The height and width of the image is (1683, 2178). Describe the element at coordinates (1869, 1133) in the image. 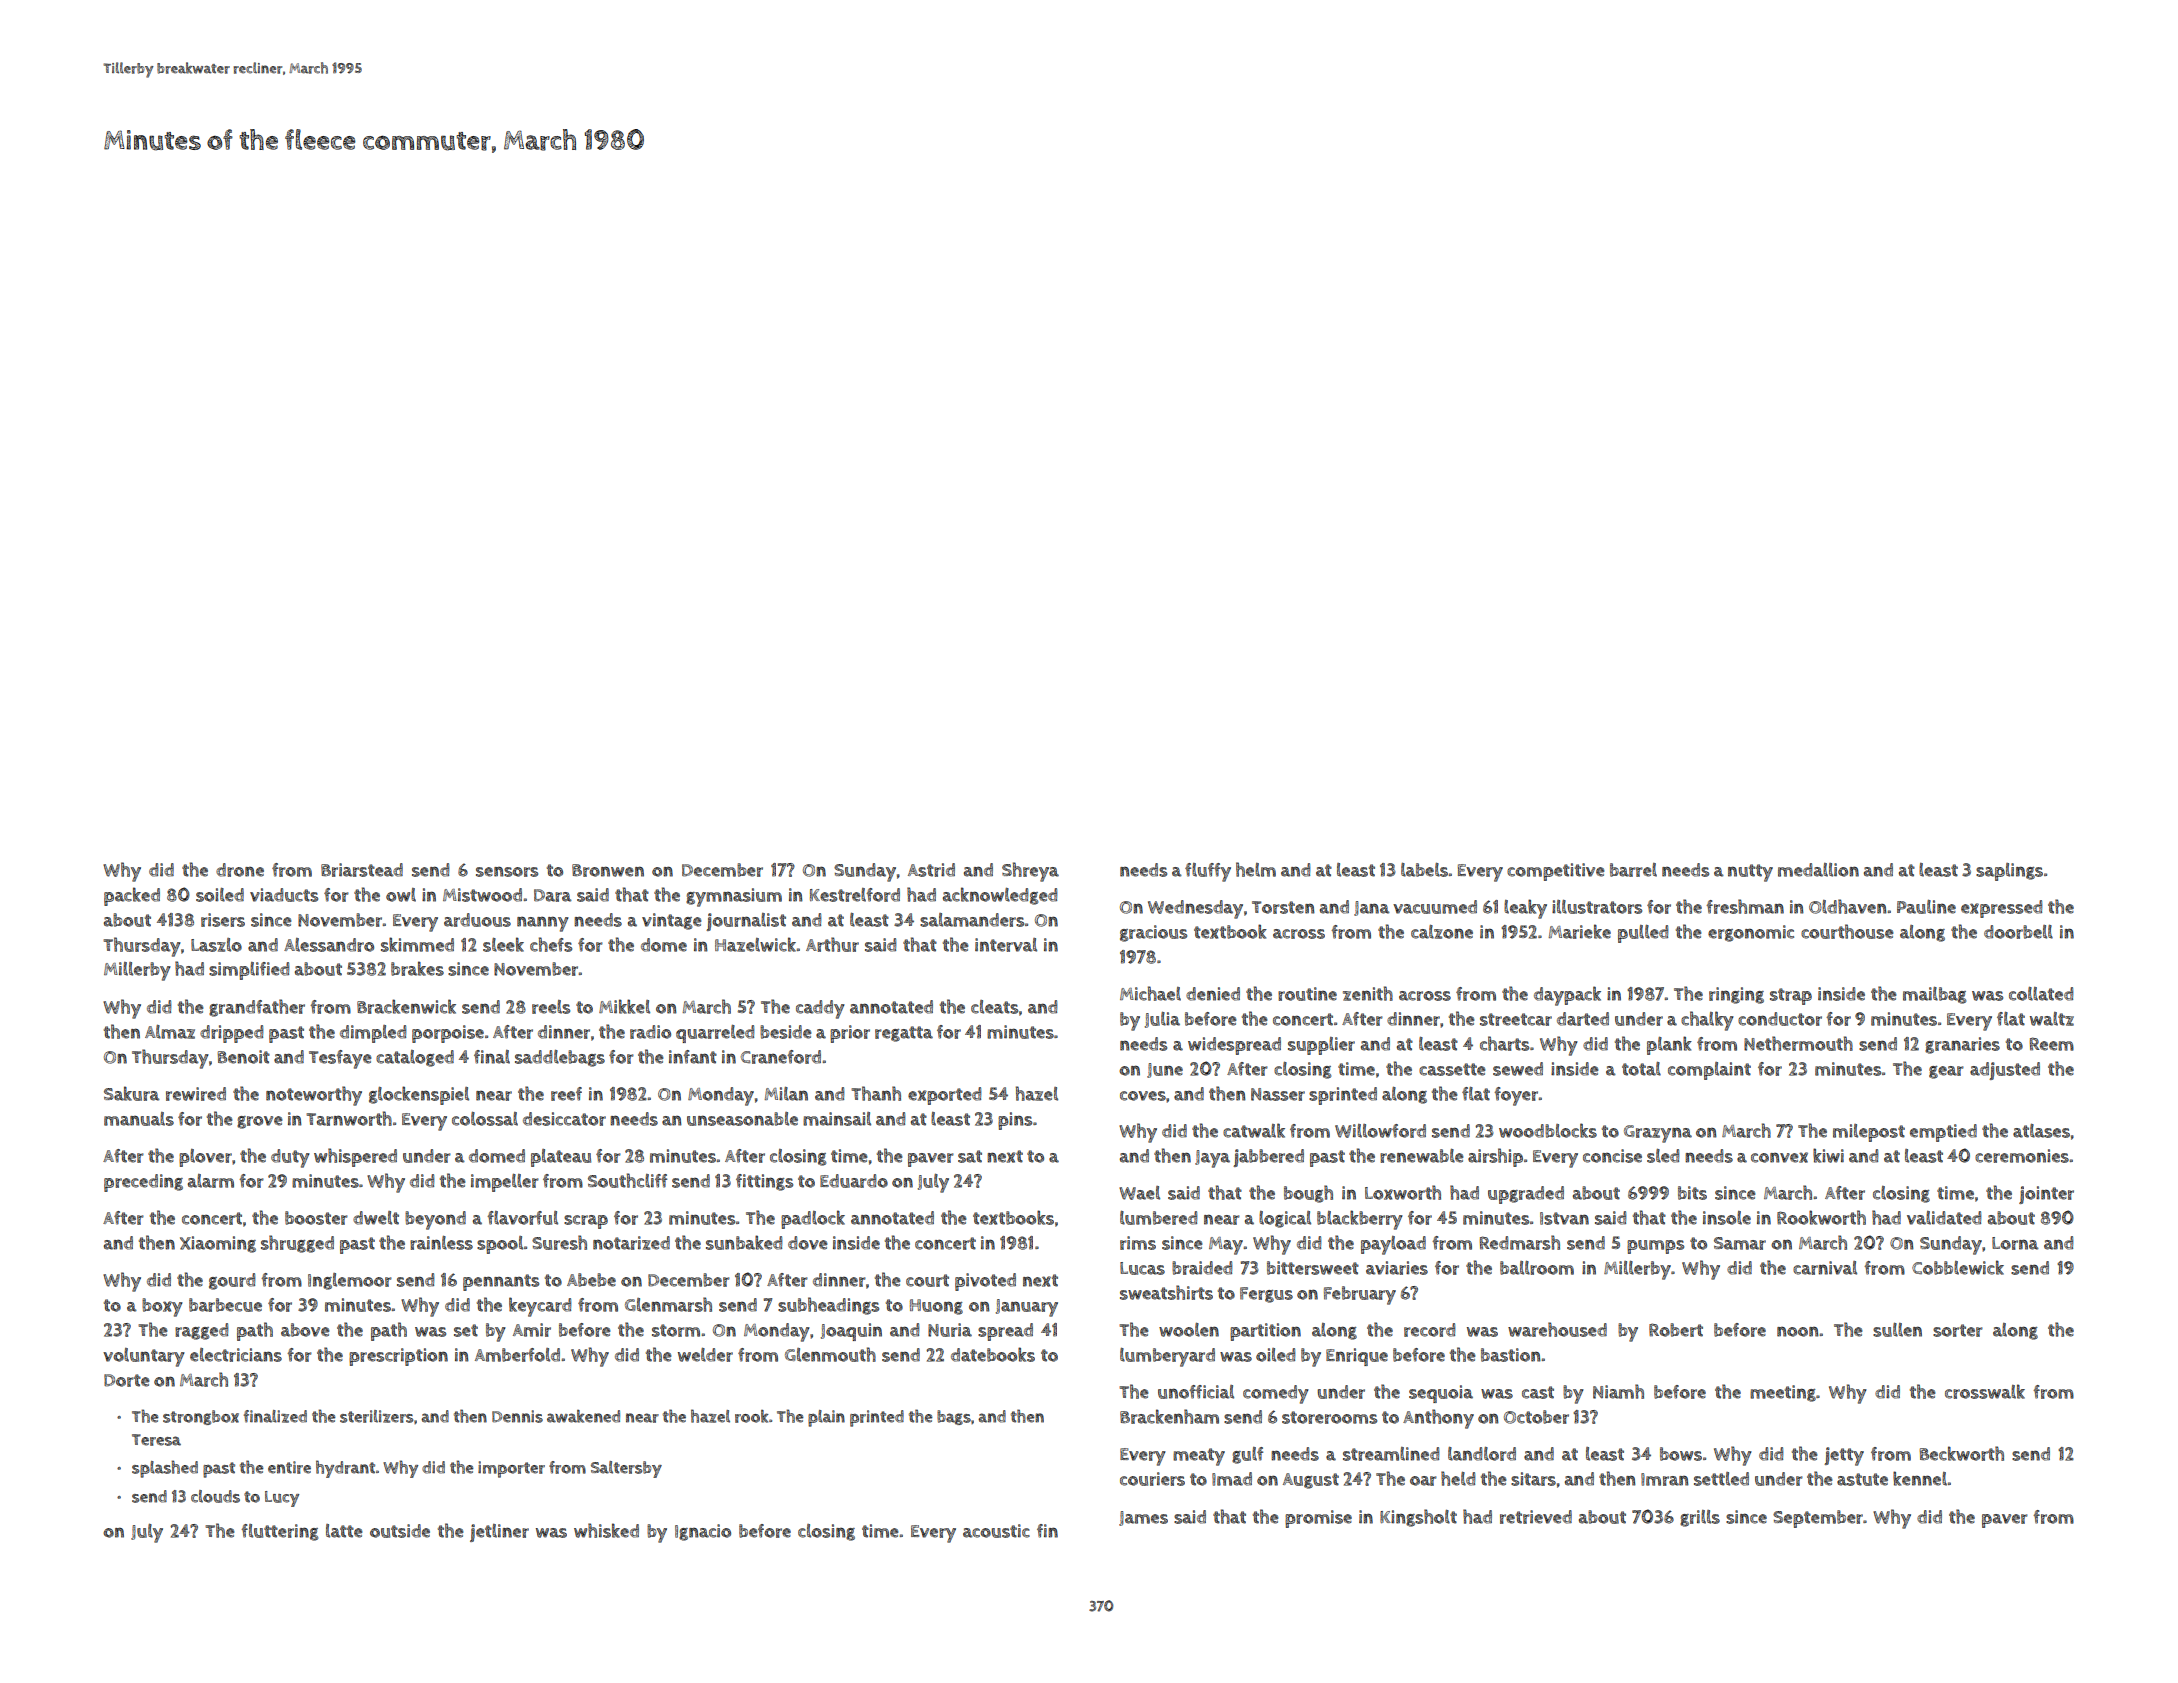

I see `milepost` at that location.
